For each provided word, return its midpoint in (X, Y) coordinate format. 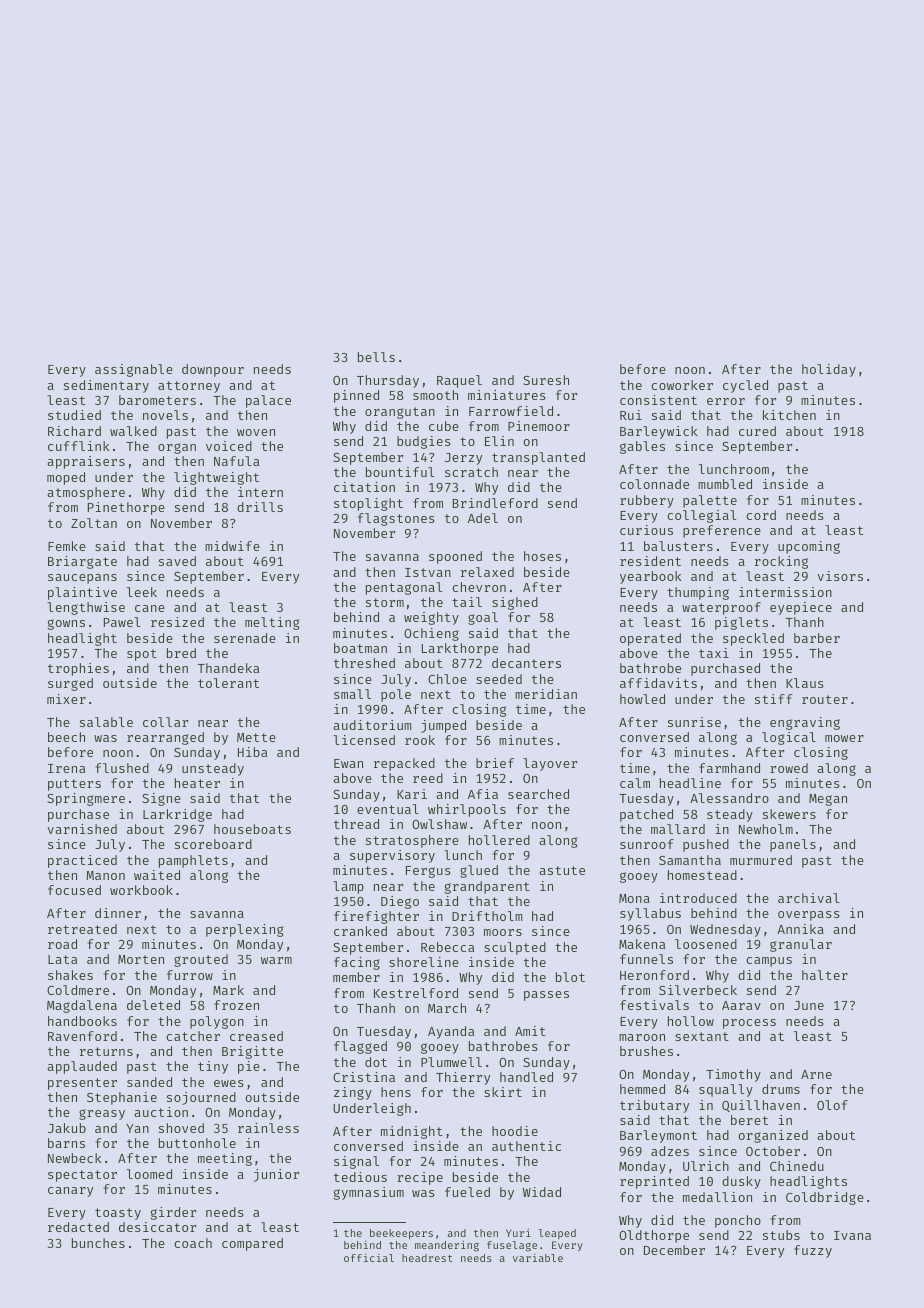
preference (722, 531)
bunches (98, 1243)
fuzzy (813, 1251)
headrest (427, 1258)
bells (376, 357)
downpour (213, 370)
